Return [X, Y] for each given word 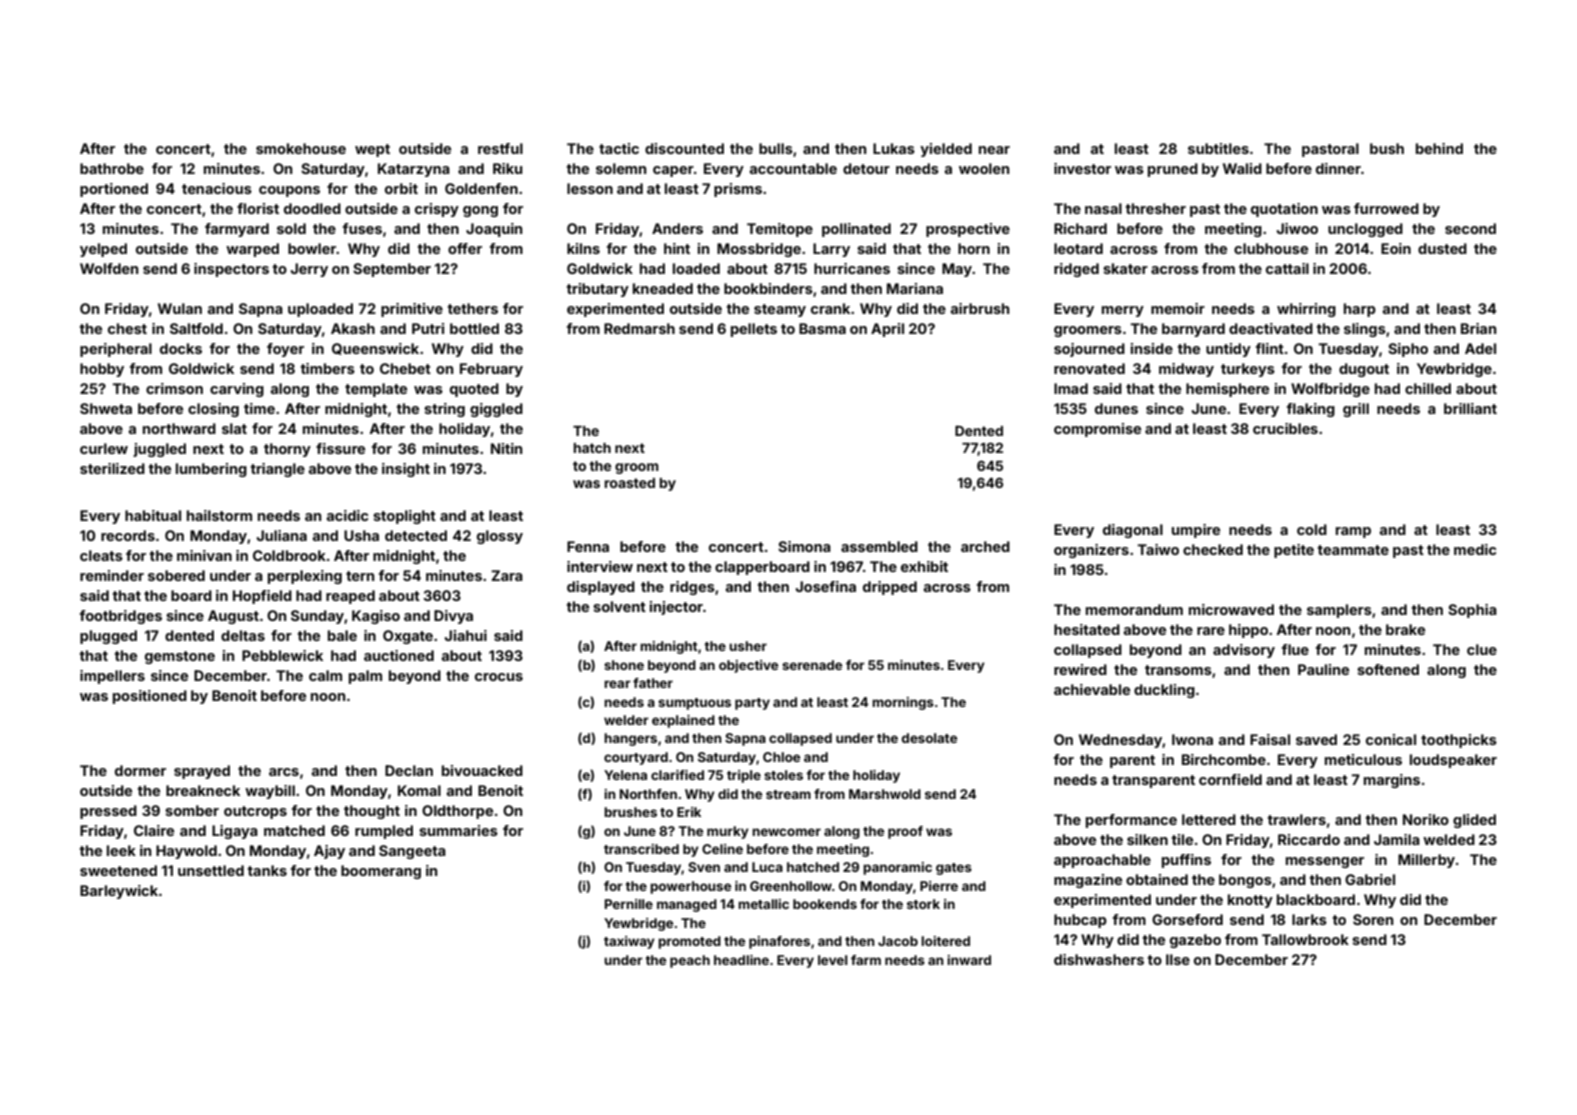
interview [600, 566]
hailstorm [219, 515]
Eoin [1396, 248]
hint [677, 248]
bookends [825, 904]
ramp [1353, 532]
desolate [929, 738]
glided [1474, 821]
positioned [150, 697]
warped [252, 250]
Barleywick [119, 892]
